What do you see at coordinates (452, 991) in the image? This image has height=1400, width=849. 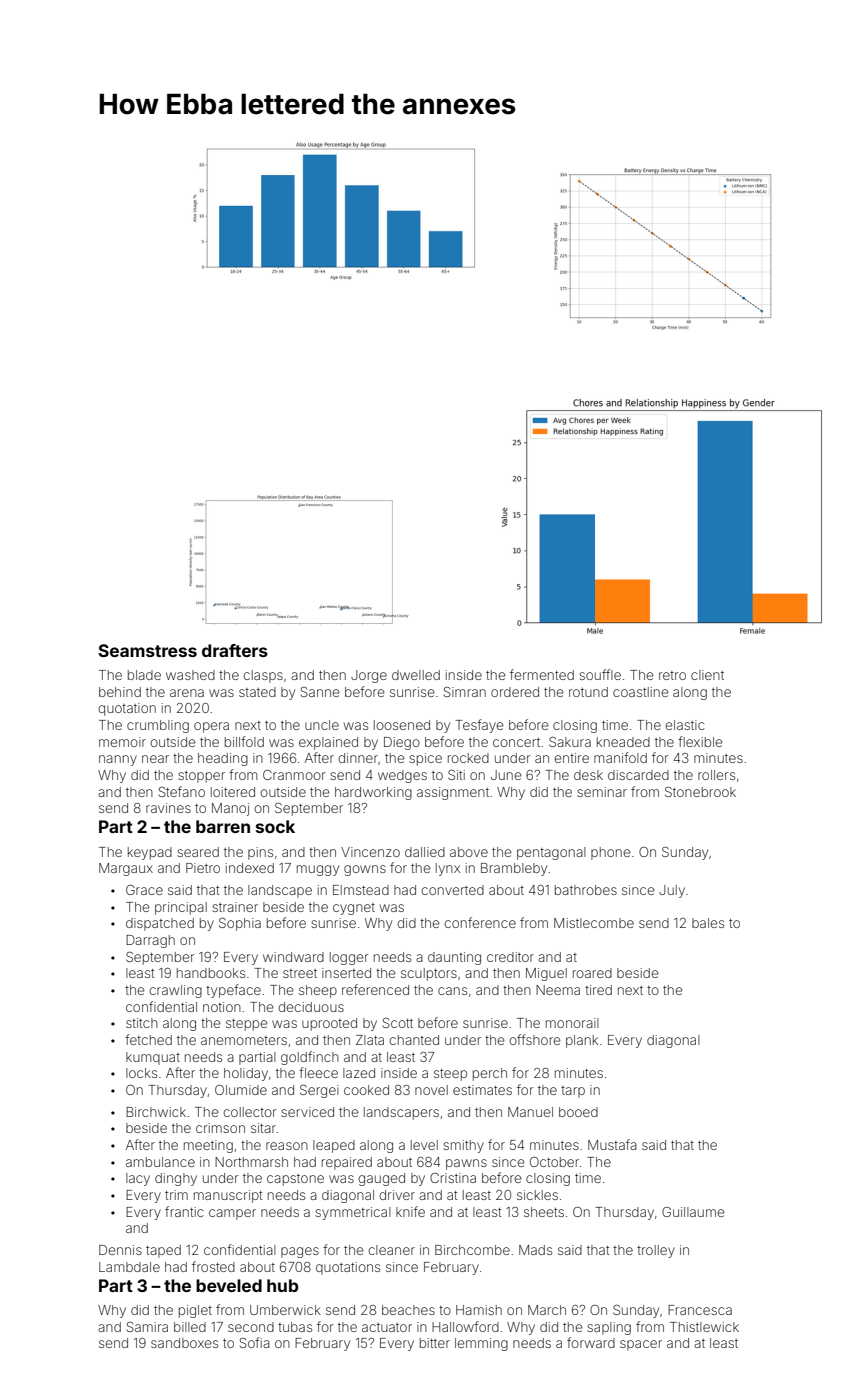 I see `cans` at bounding box center [452, 991].
